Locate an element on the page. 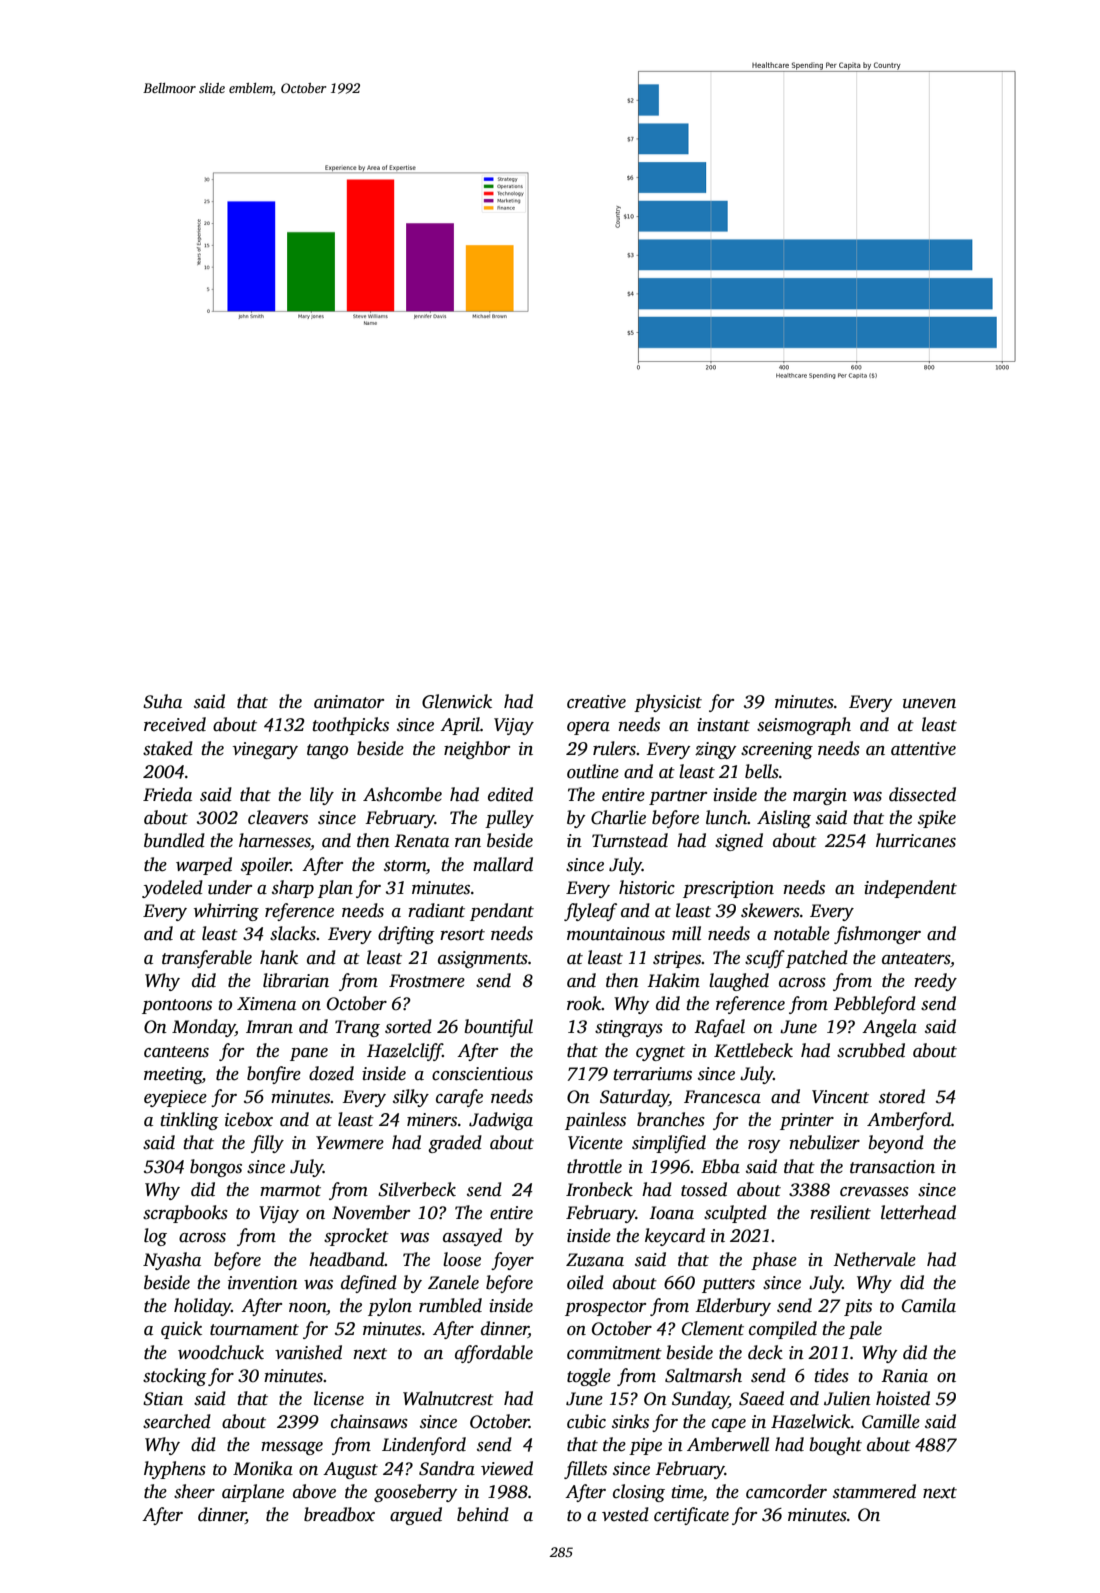 The image size is (1100, 1593). pane is located at coordinates (309, 1054).
